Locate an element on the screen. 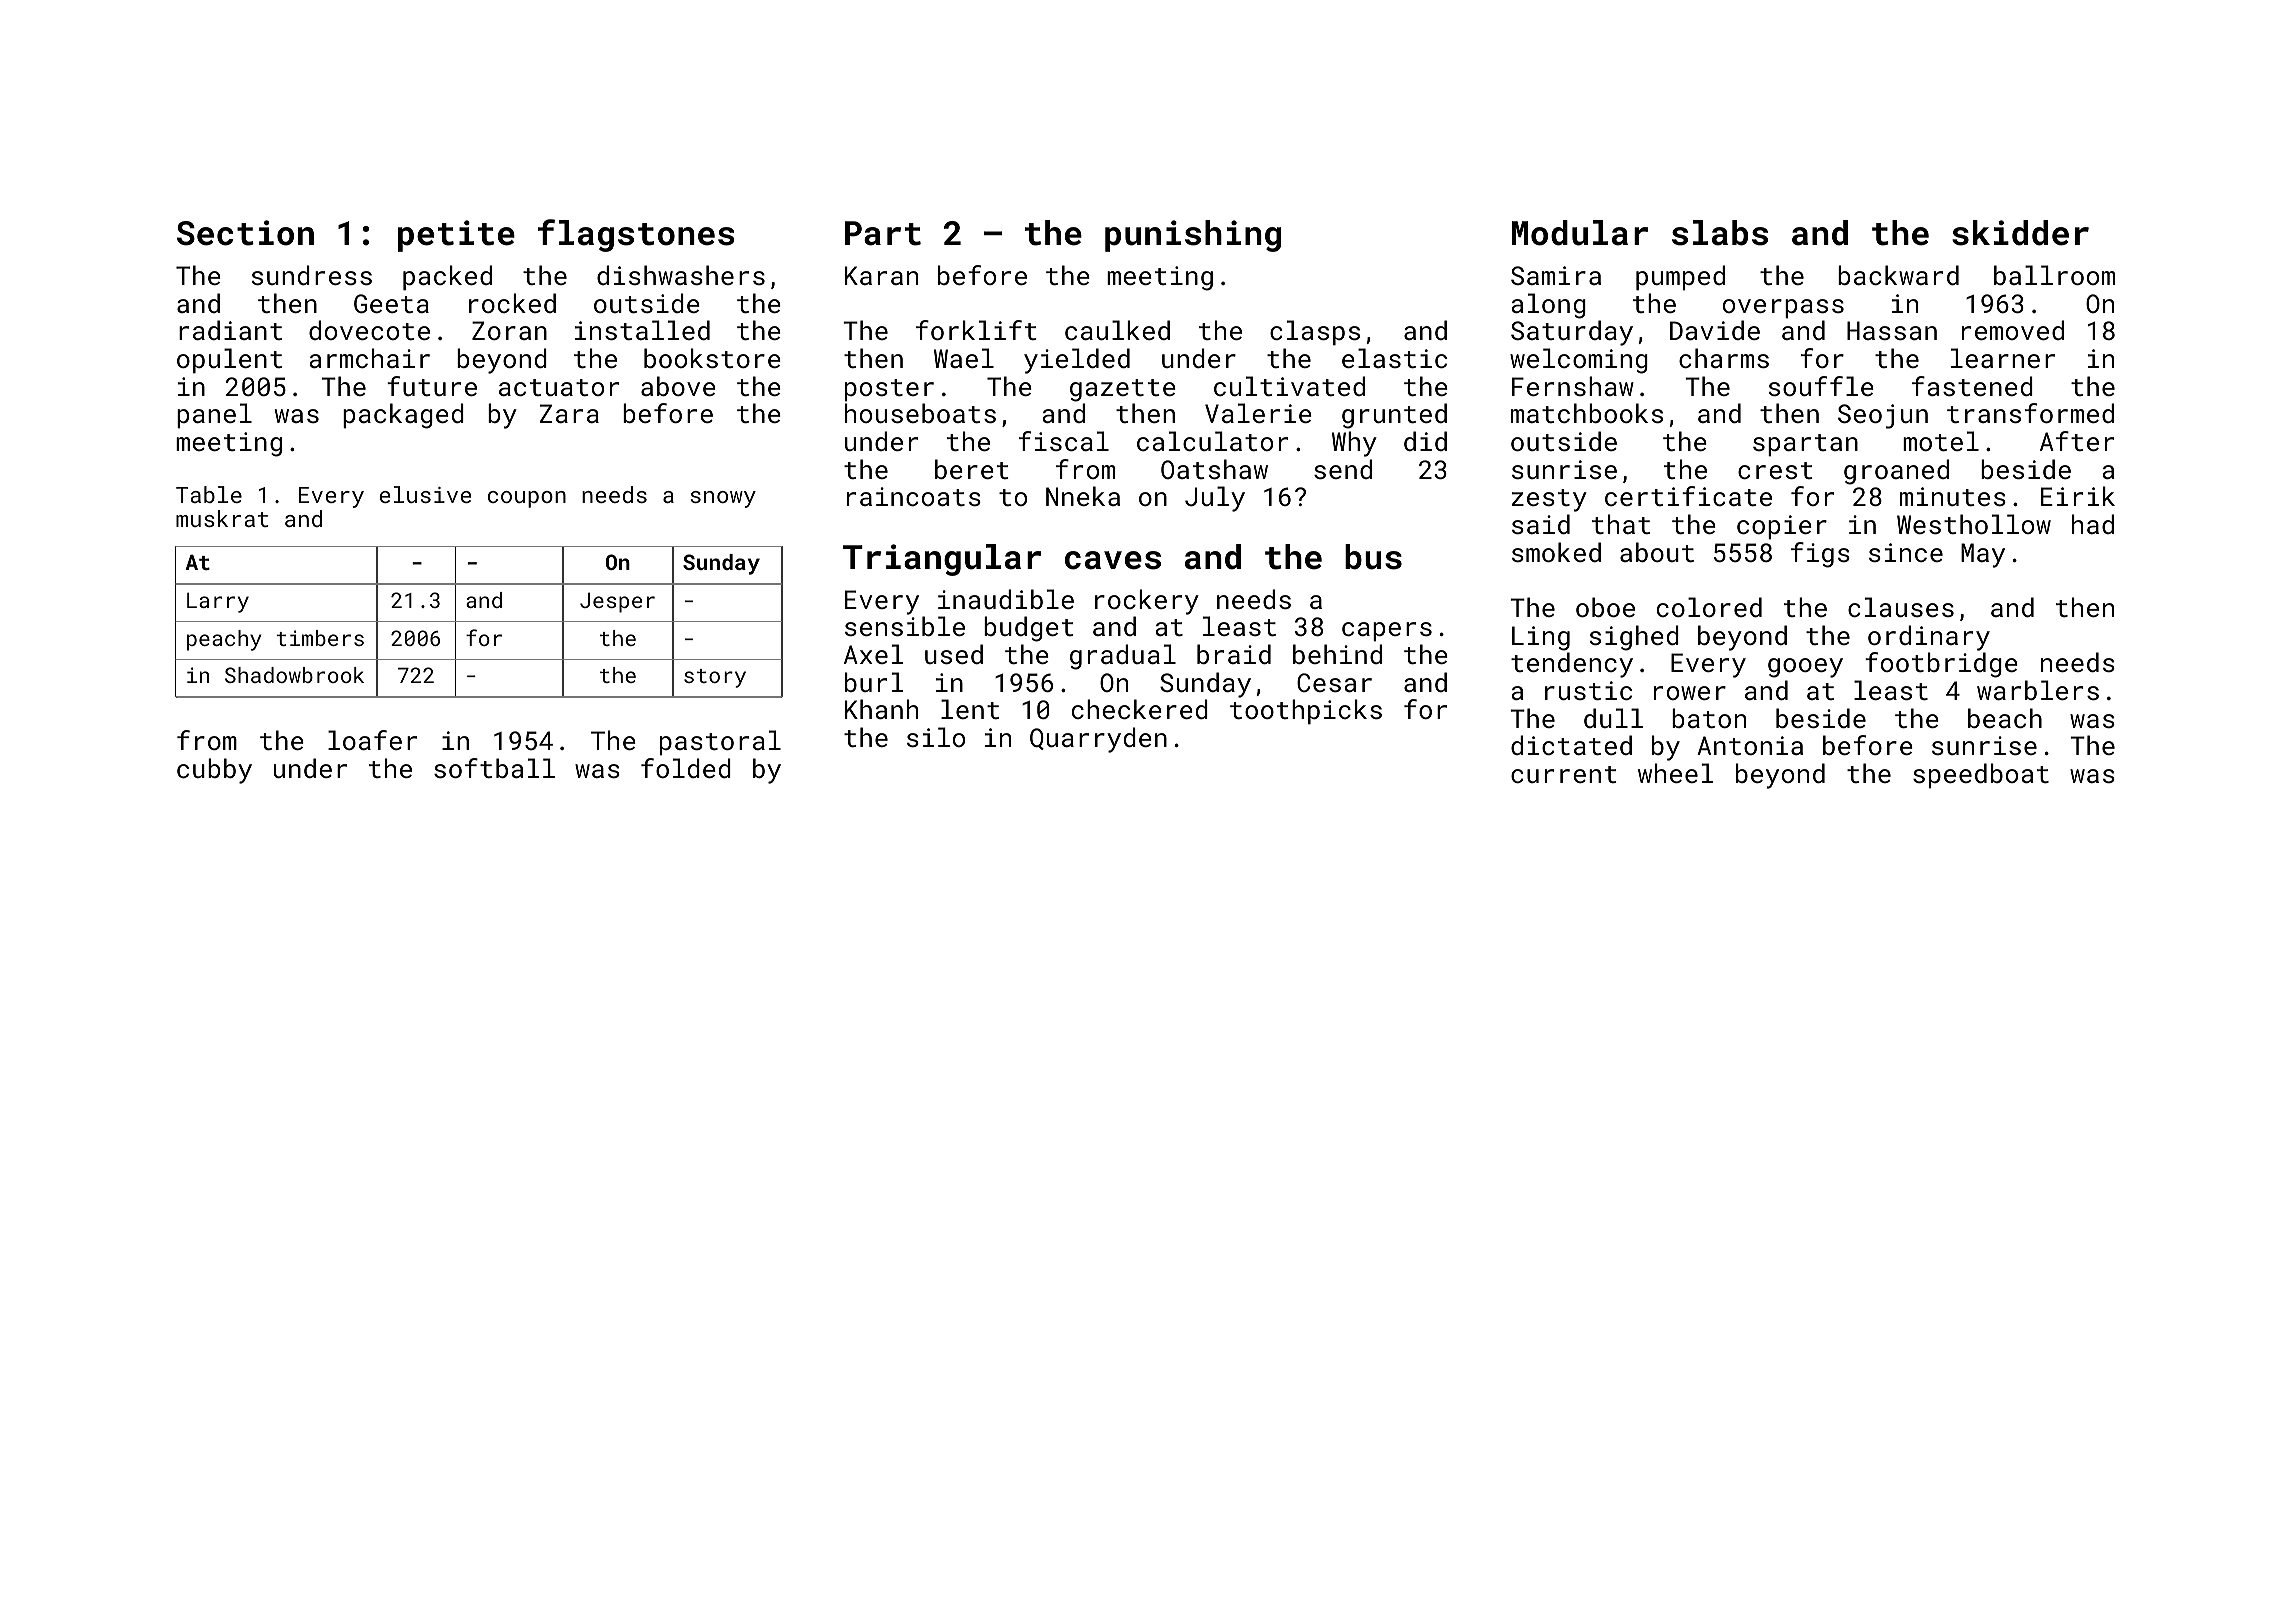  muskrat is located at coordinates (222, 518).
